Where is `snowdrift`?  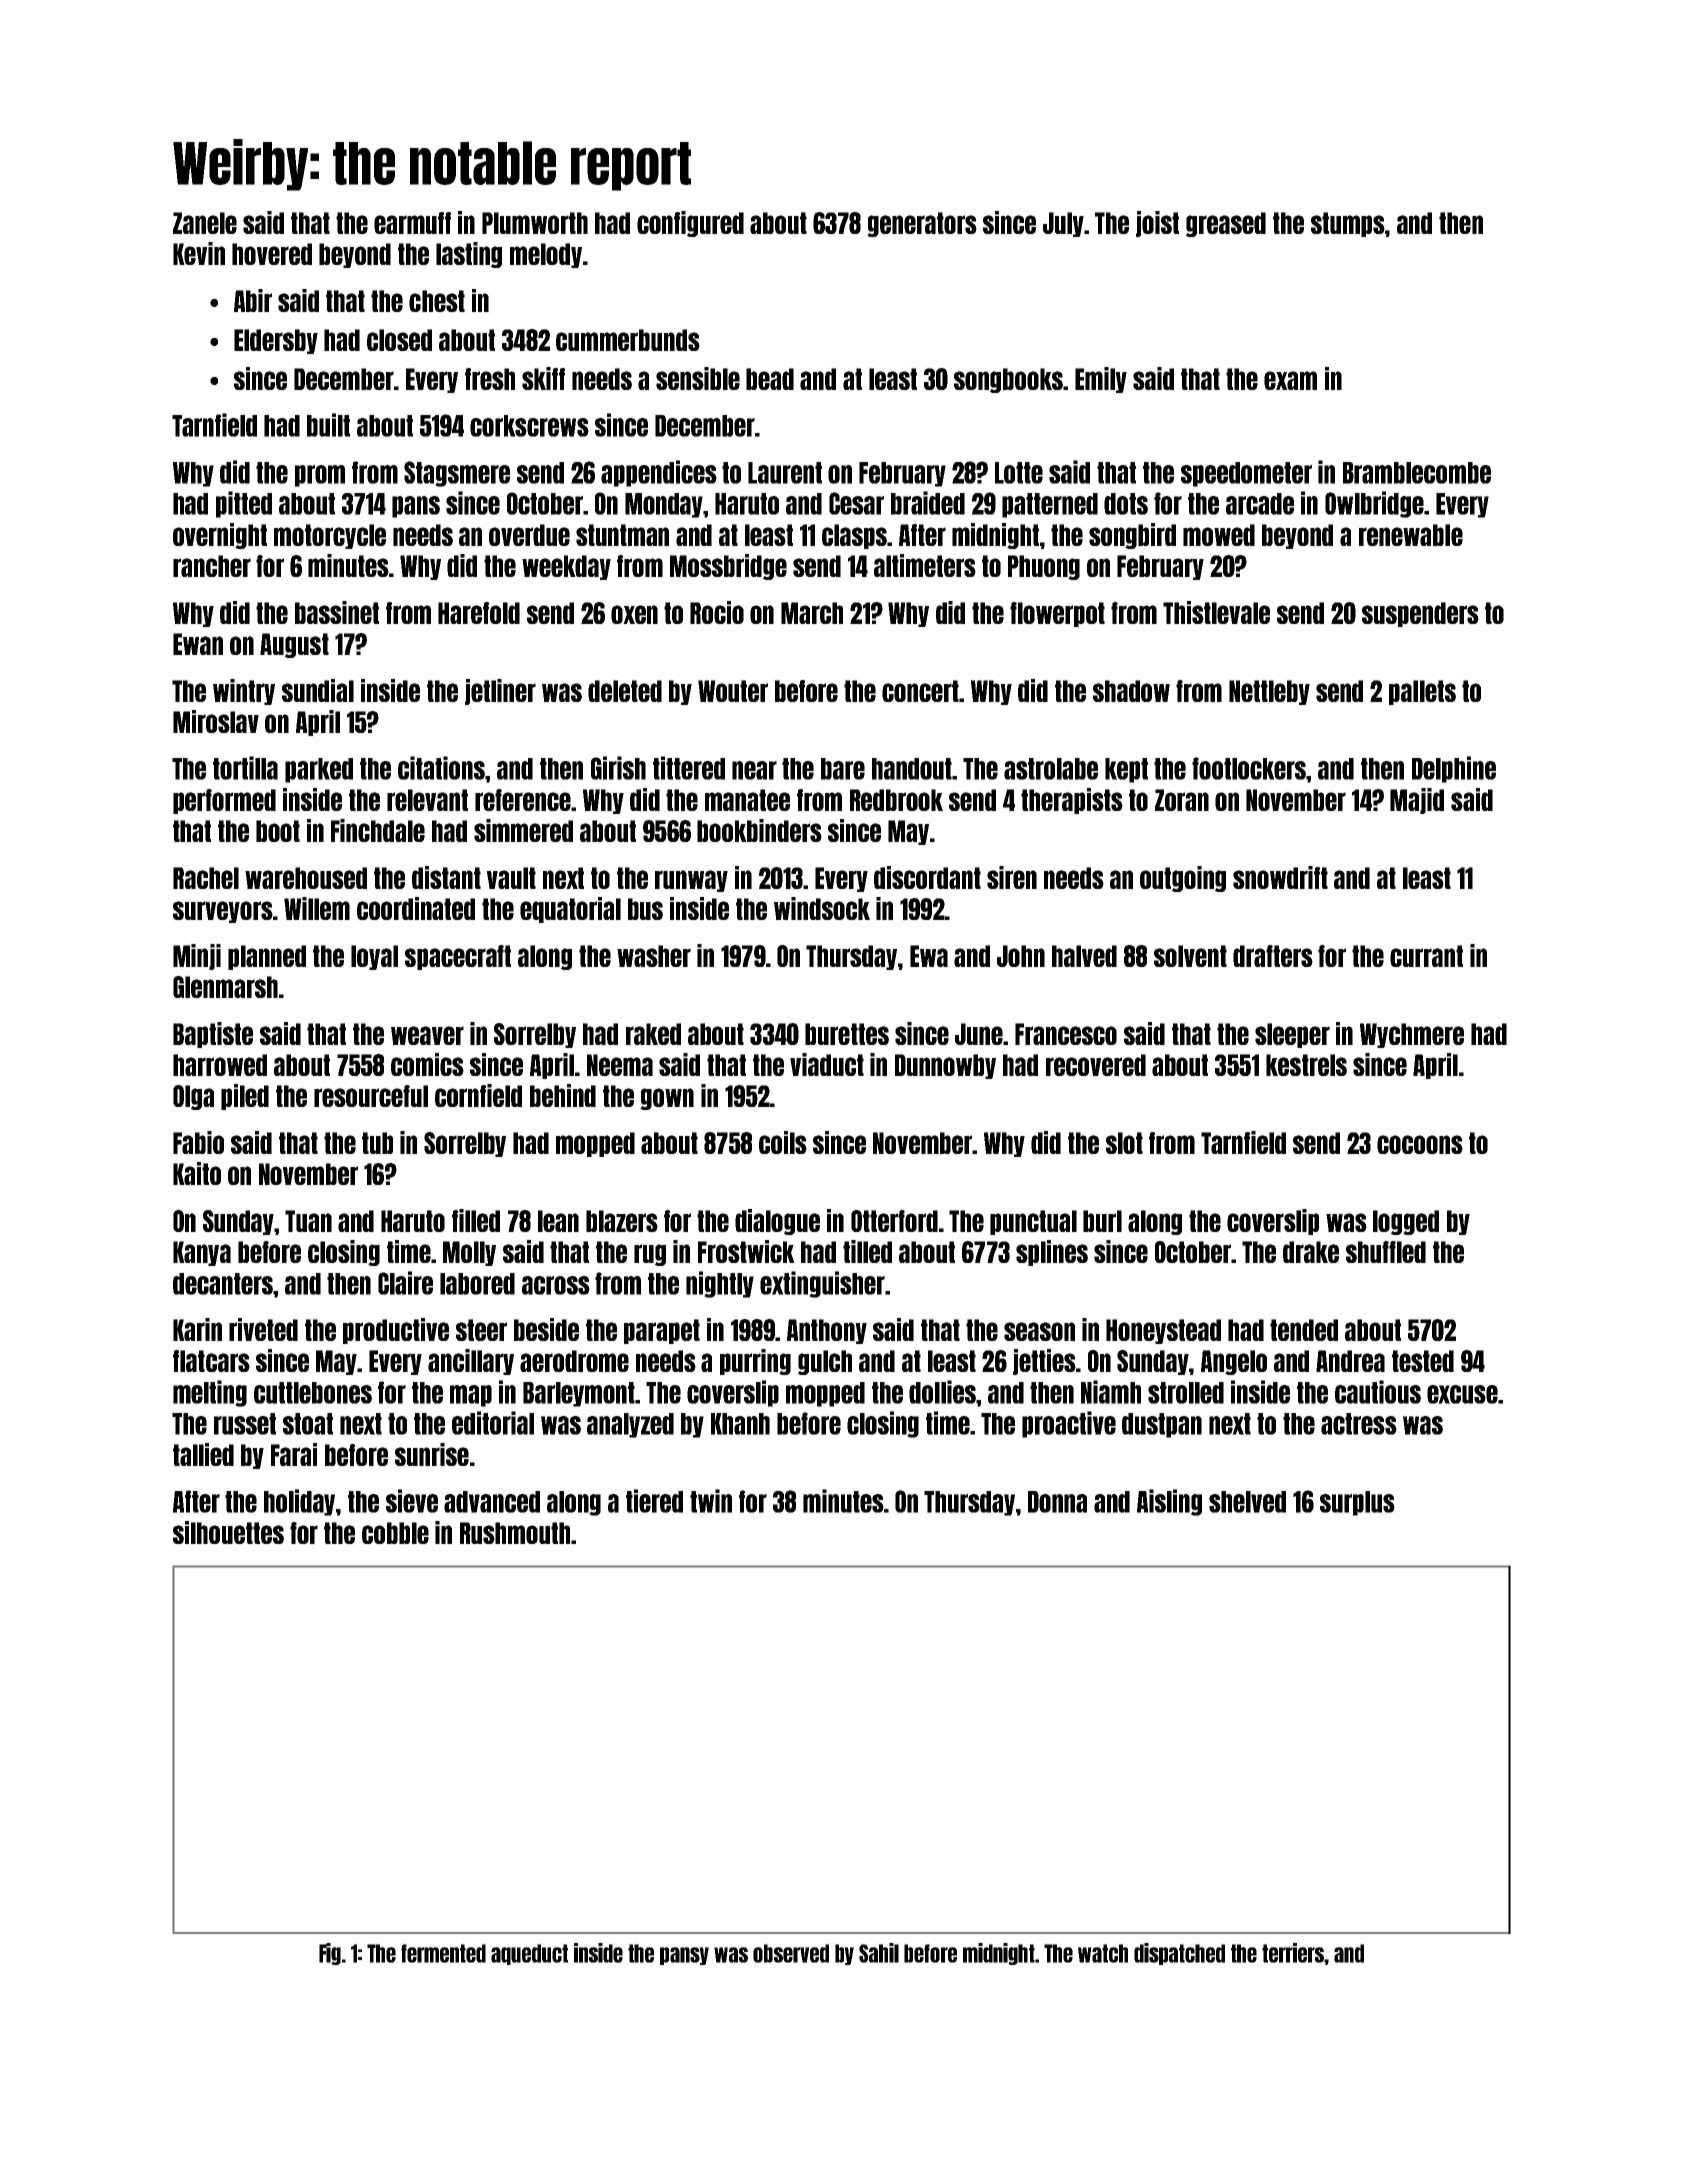 snowdrift is located at coordinates (1280, 877).
